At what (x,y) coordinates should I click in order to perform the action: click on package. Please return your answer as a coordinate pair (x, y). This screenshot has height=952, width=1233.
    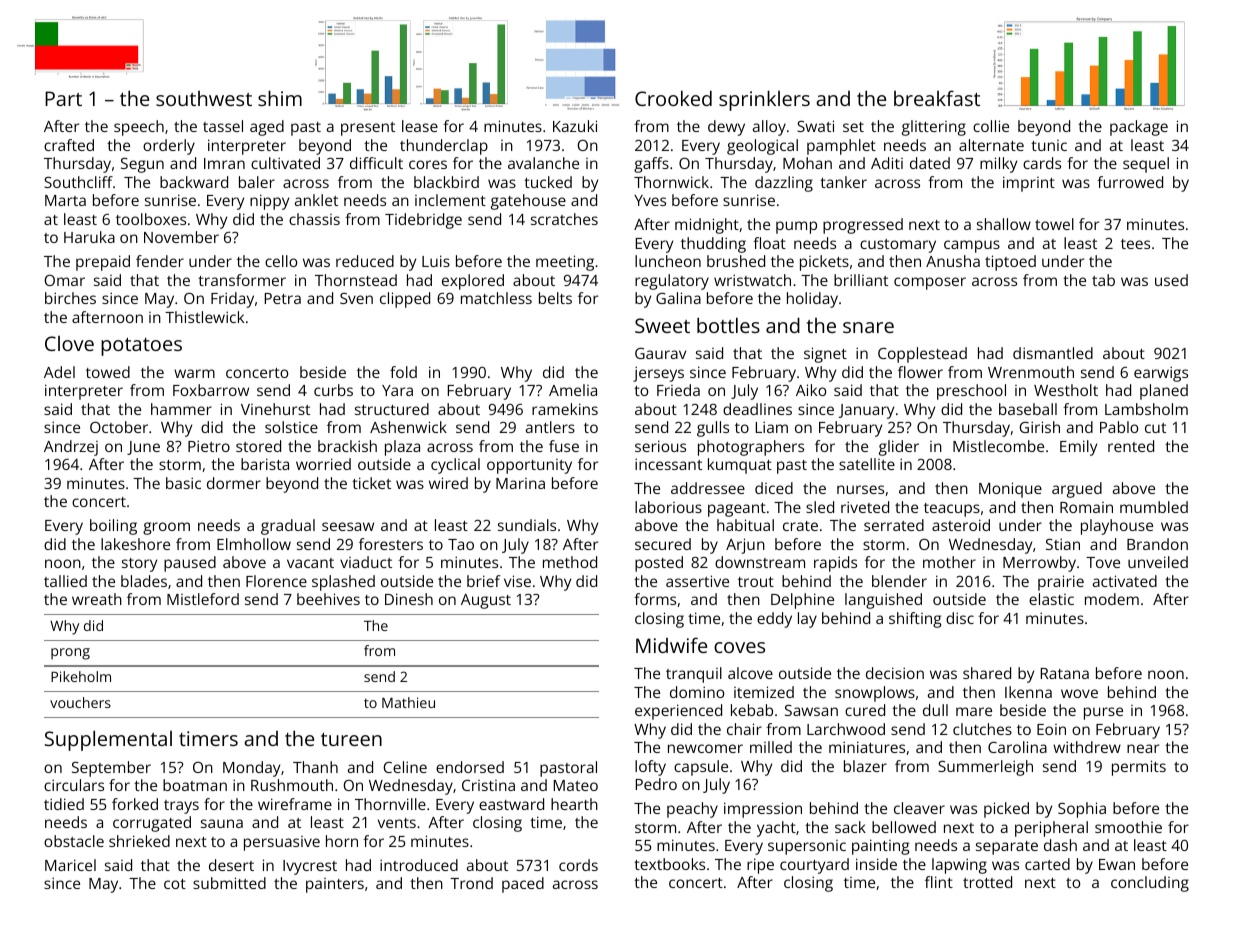
    Looking at the image, I should click on (1139, 128).
